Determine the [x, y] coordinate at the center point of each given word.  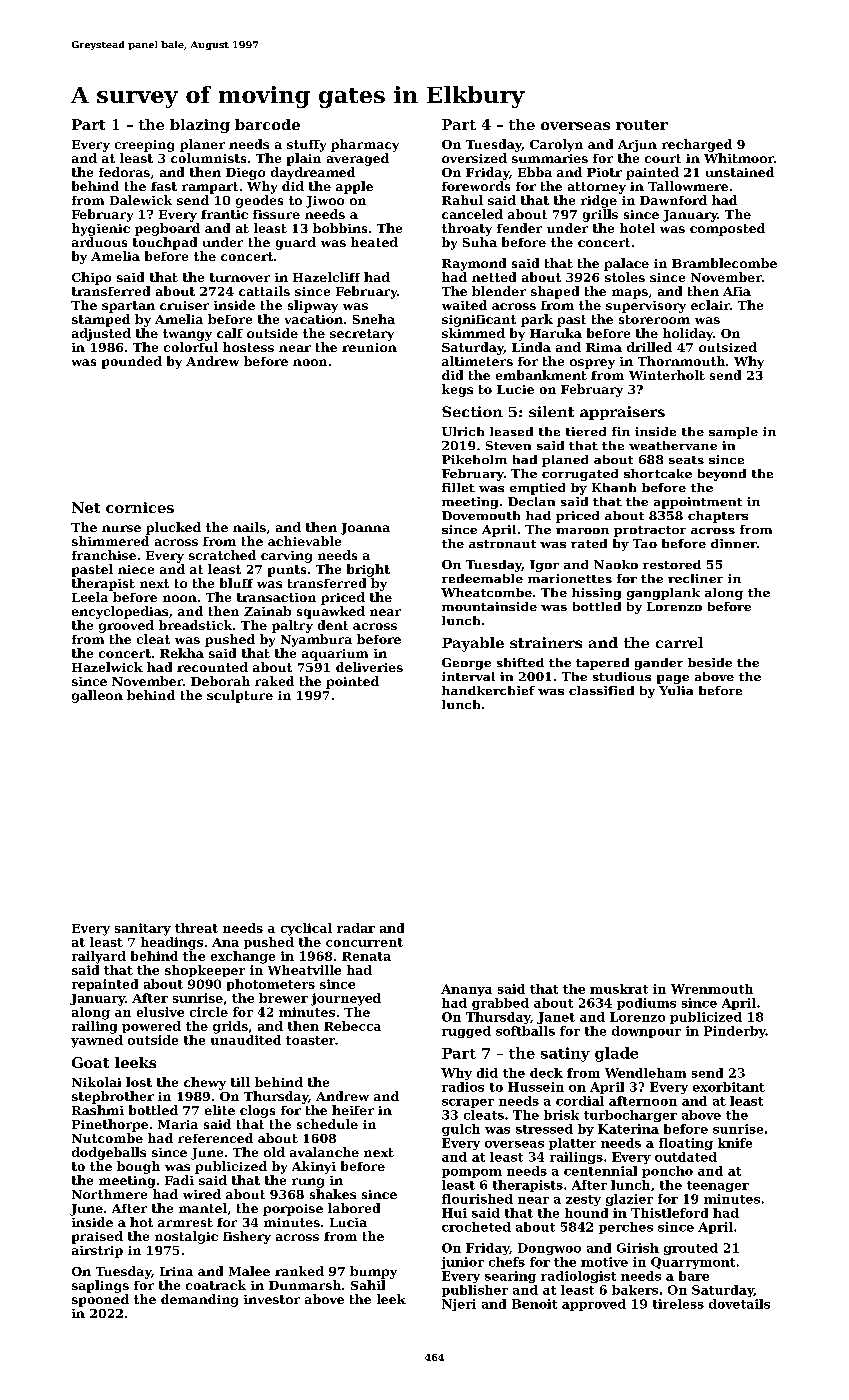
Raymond [474, 264]
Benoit [534, 1304]
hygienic [101, 229]
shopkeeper [205, 971]
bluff [236, 583]
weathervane [673, 445]
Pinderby [735, 1032]
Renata [366, 956]
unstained [740, 172]
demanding [199, 1300]
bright [368, 570]
